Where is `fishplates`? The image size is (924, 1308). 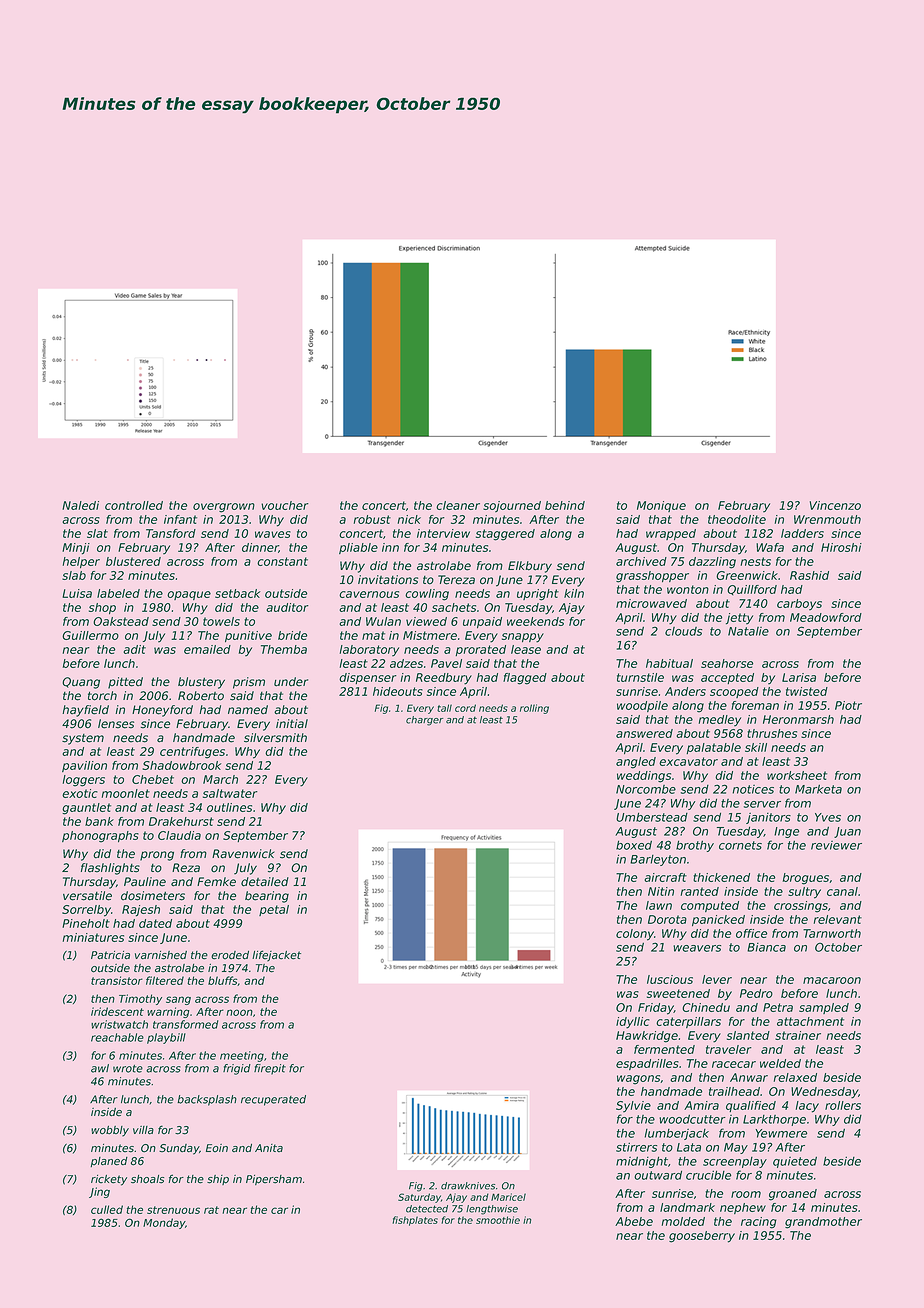 fishplates is located at coordinates (415, 1221).
